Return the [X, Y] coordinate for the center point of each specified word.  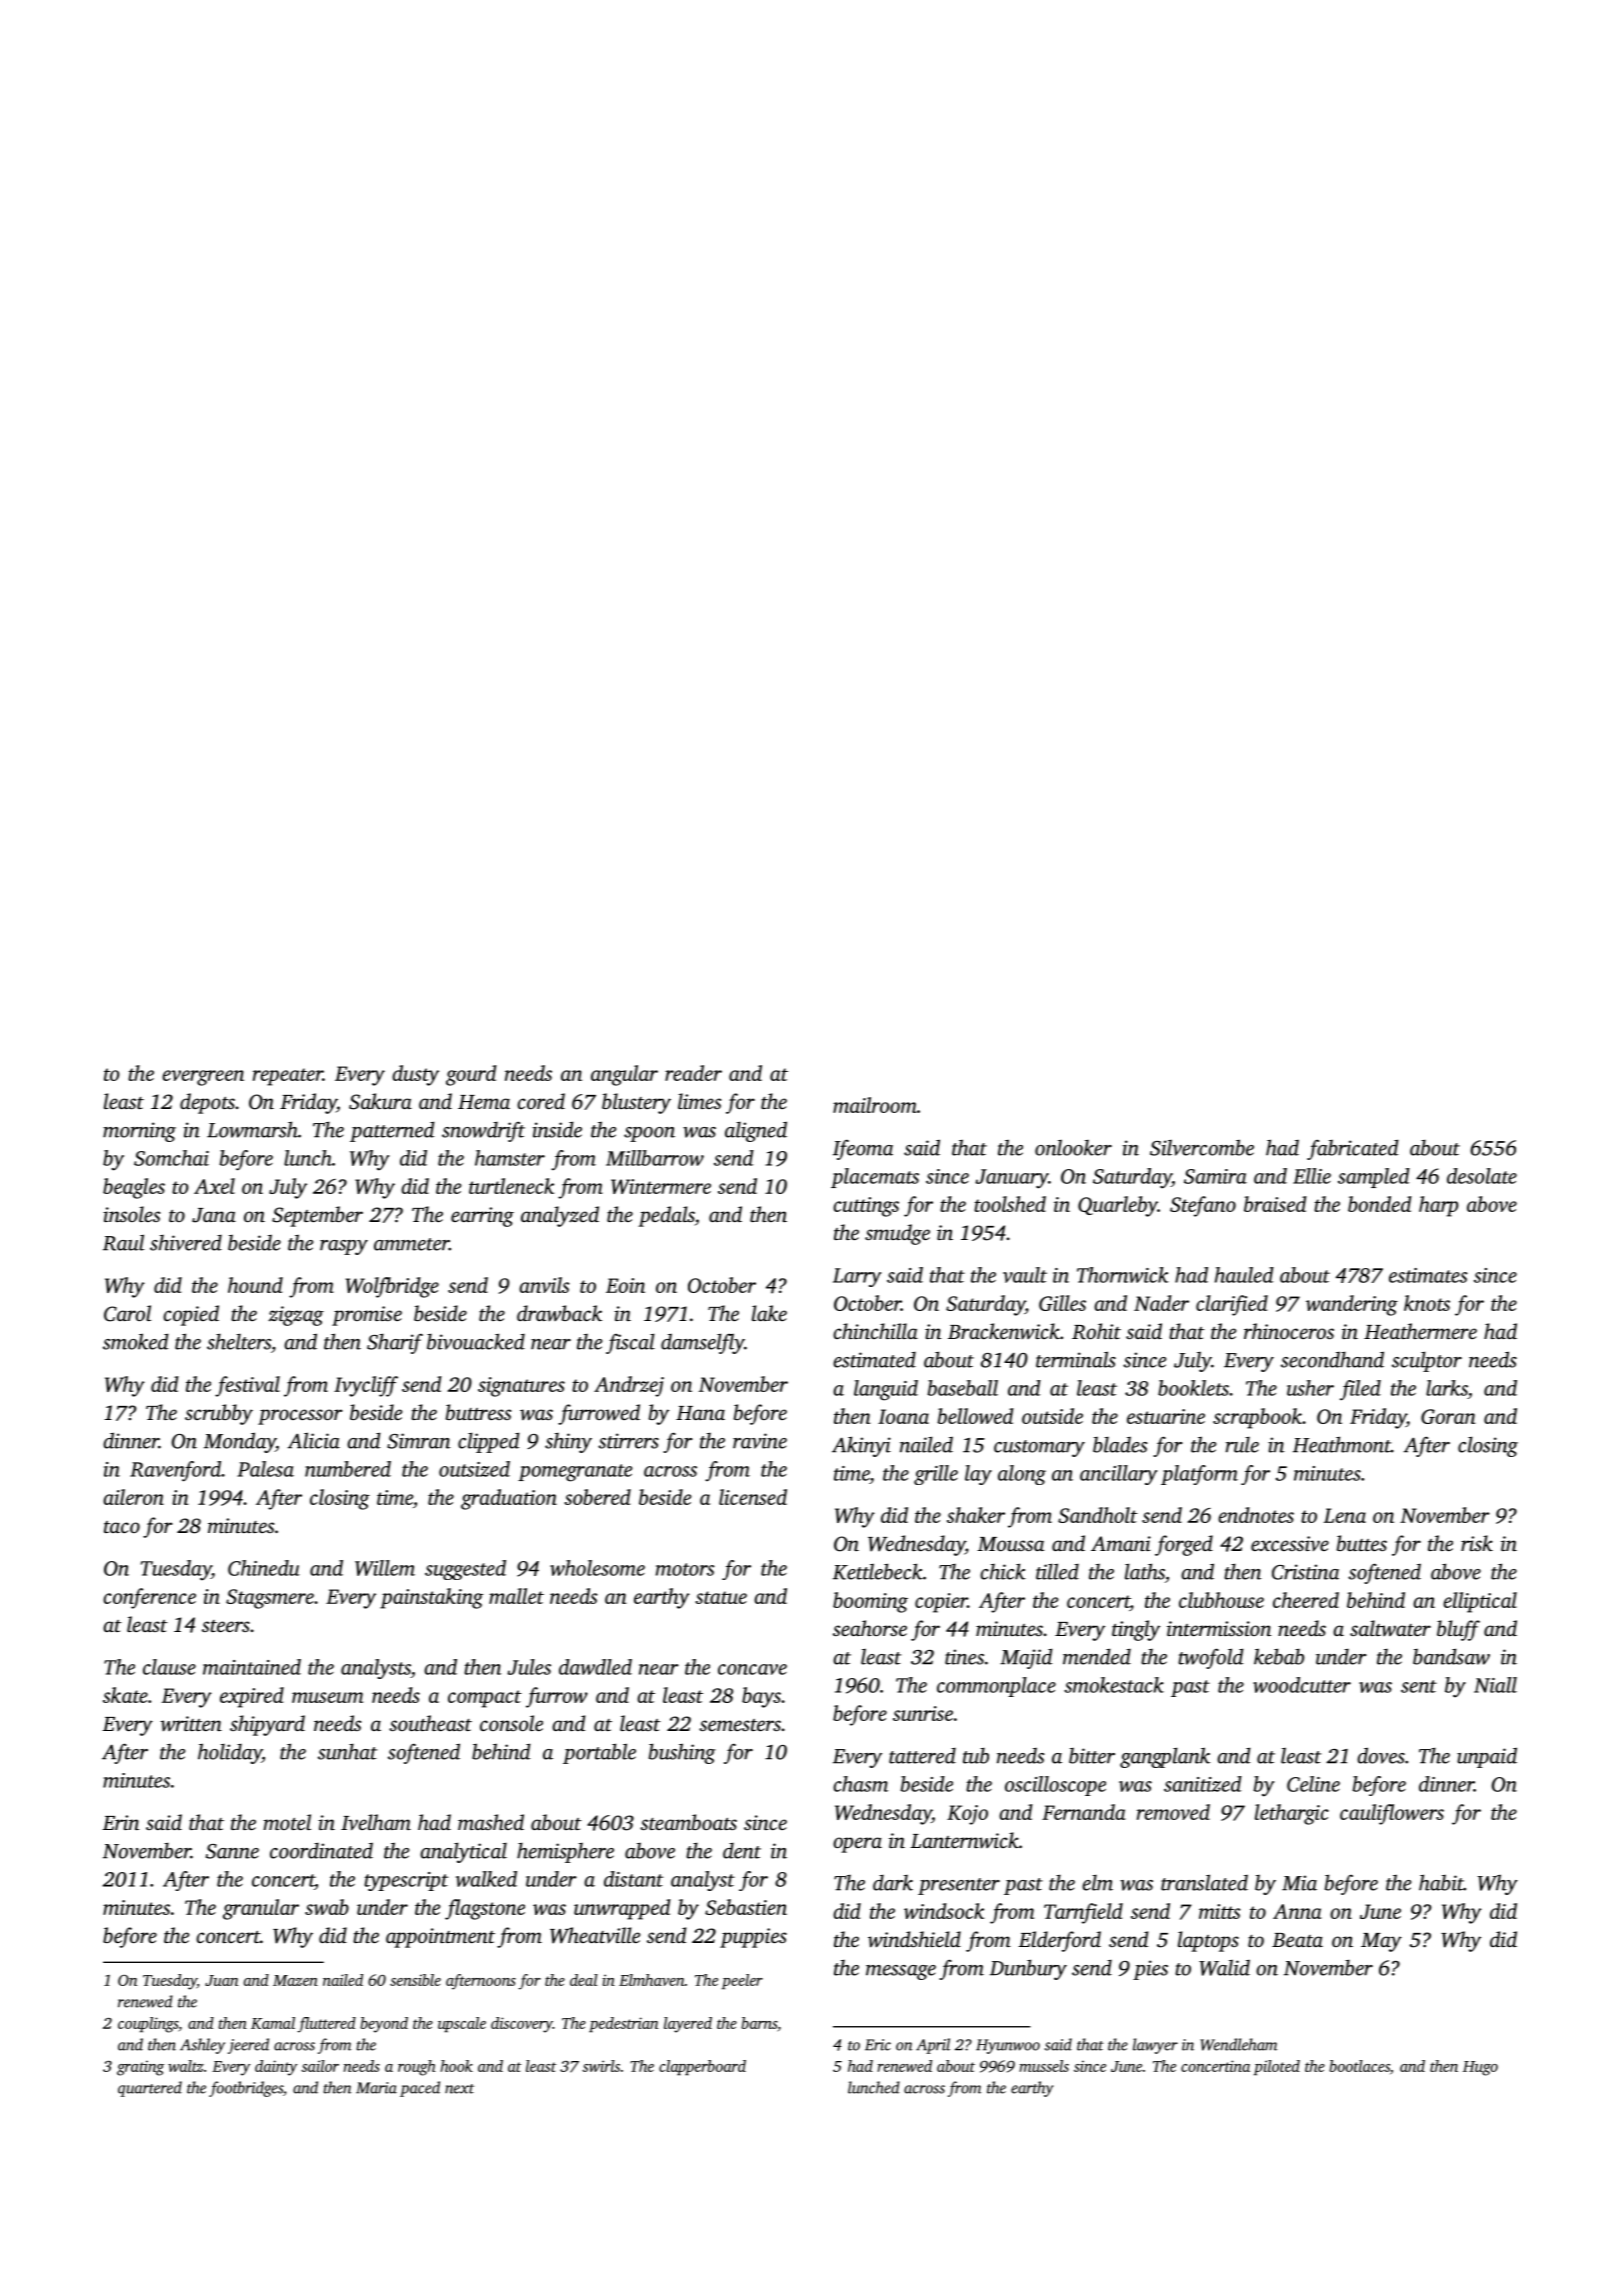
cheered [1306, 1600]
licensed [753, 1497]
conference [149, 1598]
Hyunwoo [1008, 2046]
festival [247, 1386]
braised [1275, 1204]
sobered [597, 1497]
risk [1477, 1543]
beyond [384, 2025]
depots [207, 1103]
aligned [756, 1131]
